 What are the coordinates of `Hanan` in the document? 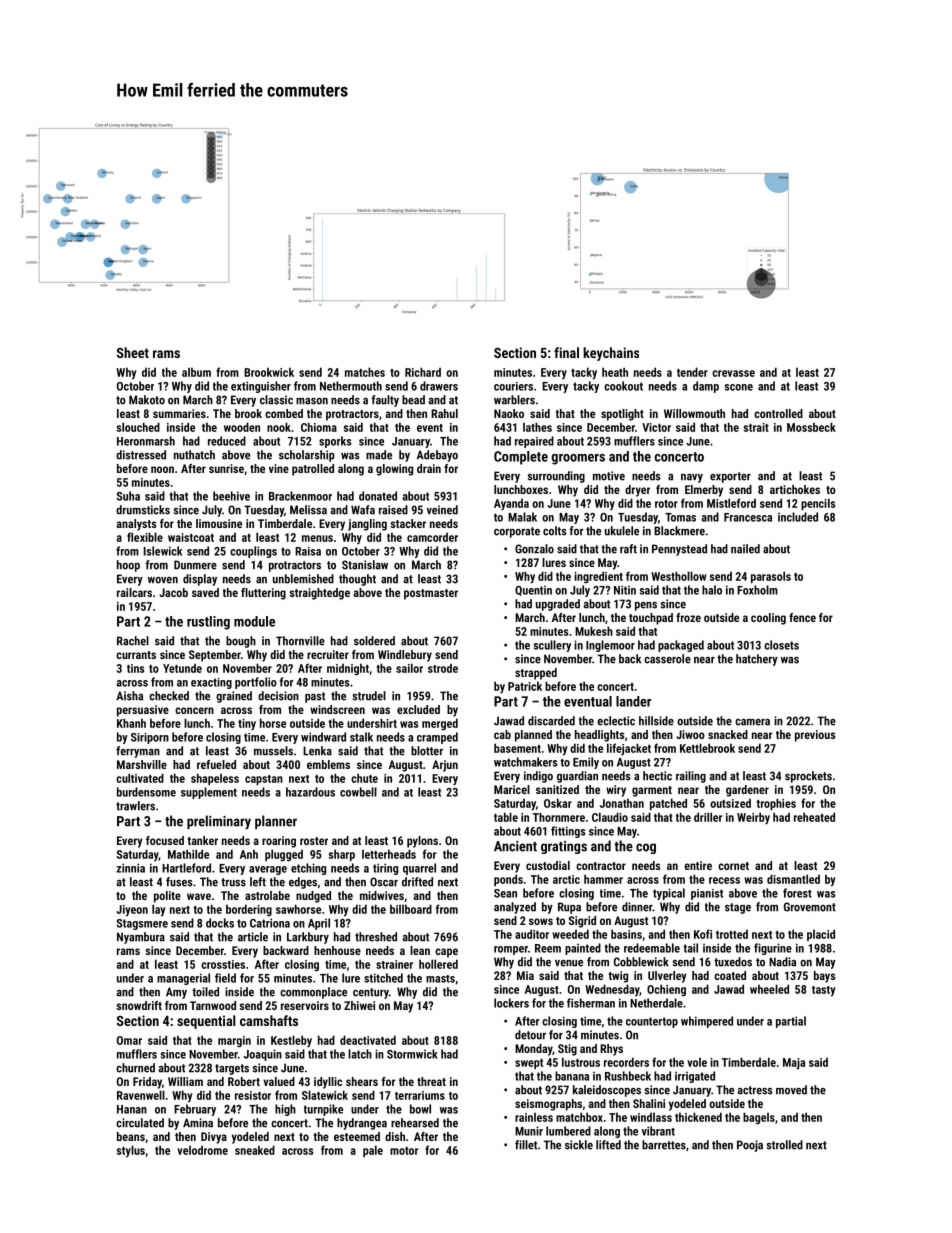 It's located at (132, 1109).
